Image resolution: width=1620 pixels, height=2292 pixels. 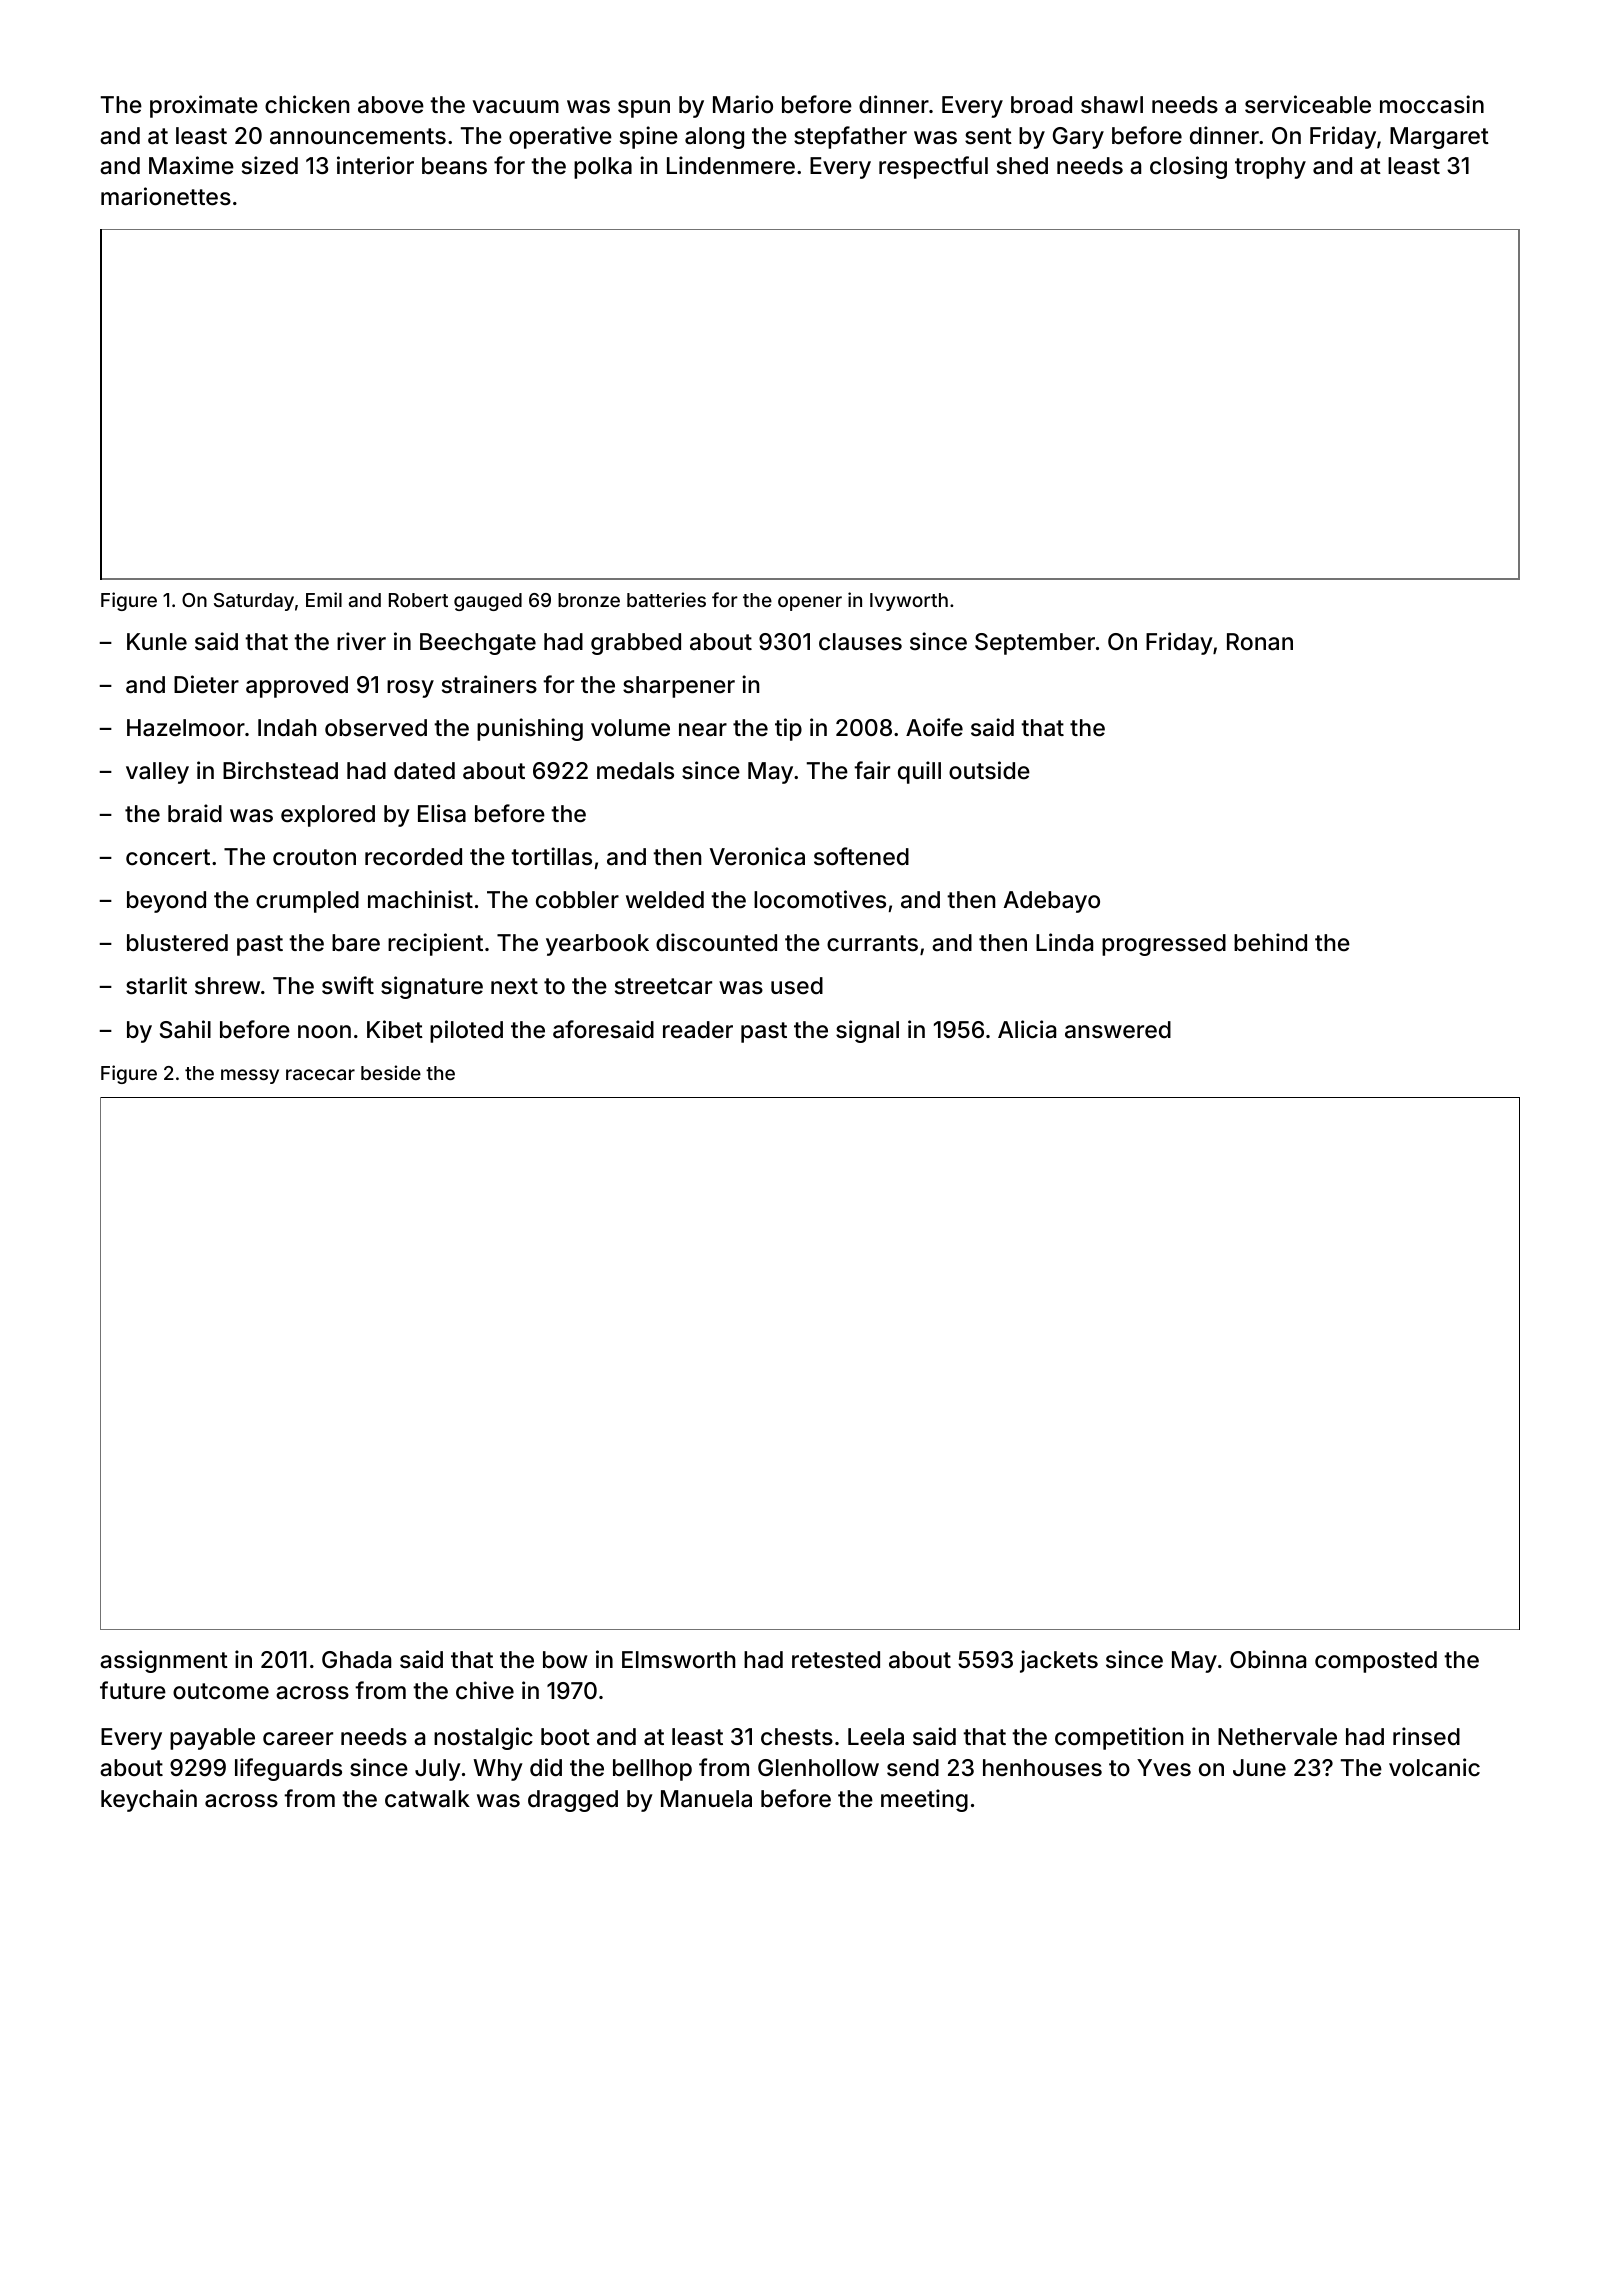 What do you see at coordinates (356, 1660) in the image?
I see `Ghada` at bounding box center [356, 1660].
